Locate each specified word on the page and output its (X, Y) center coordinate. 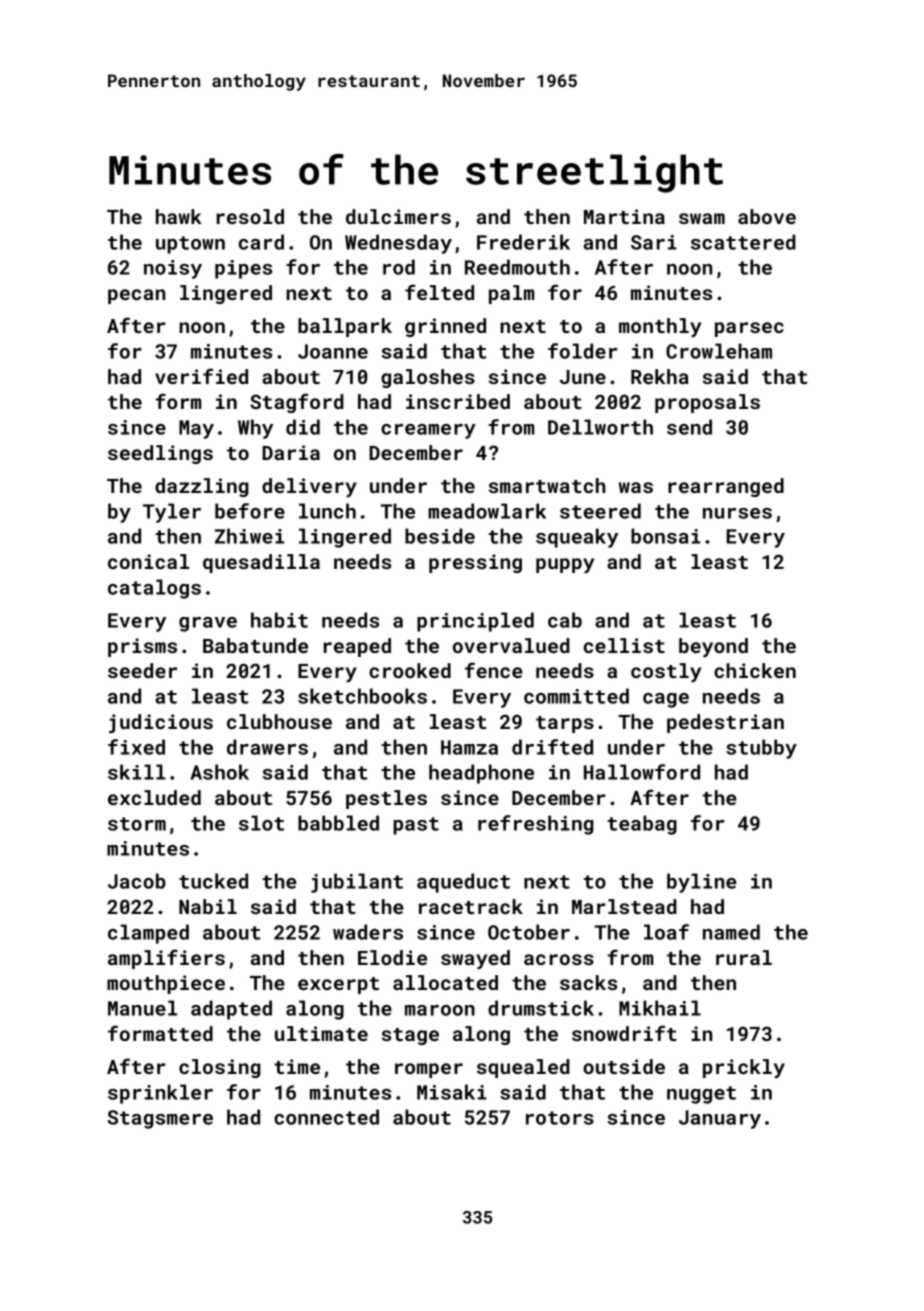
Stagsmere (160, 1119)
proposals (707, 403)
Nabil (208, 906)
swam (702, 218)
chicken (755, 670)
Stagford (297, 403)
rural (744, 957)
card (261, 242)
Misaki (452, 1092)
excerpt (338, 985)
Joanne (333, 351)
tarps (565, 724)
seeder (142, 670)
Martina (624, 216)
